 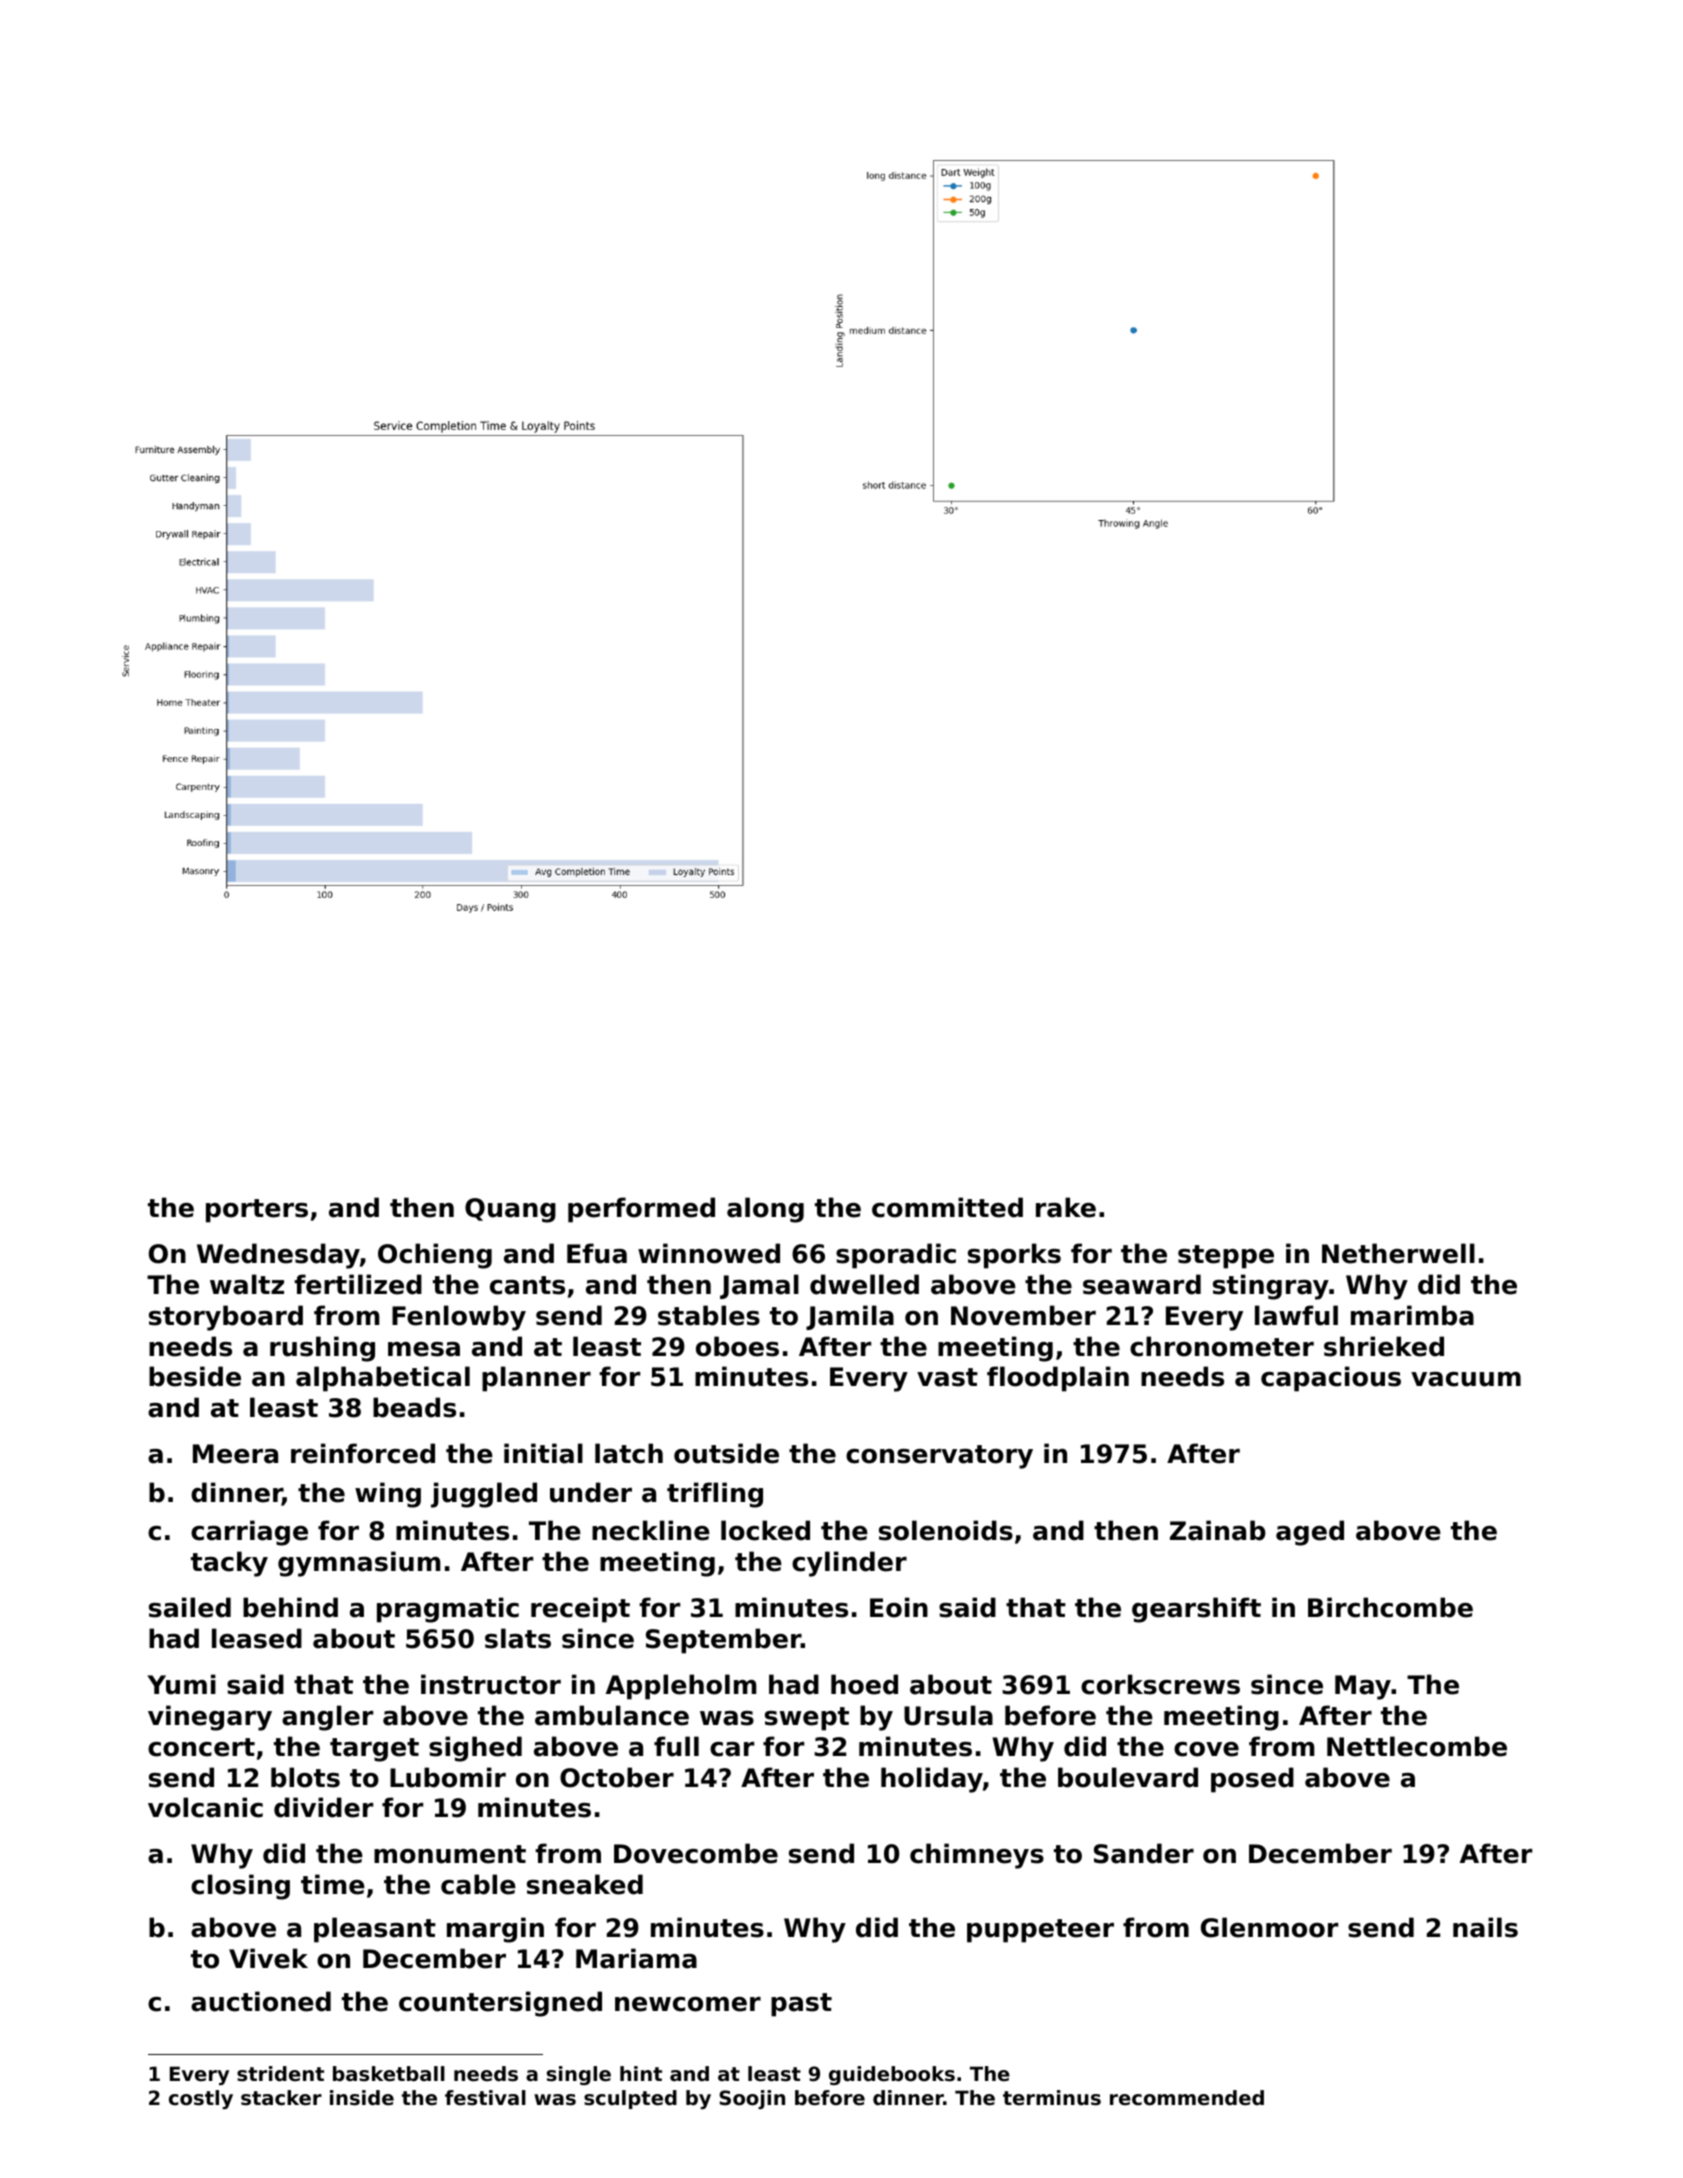 What do you see at coordinates (946, 1530) in the screenshot?
I see `solenoids` at bounding box center [946, 1530].
